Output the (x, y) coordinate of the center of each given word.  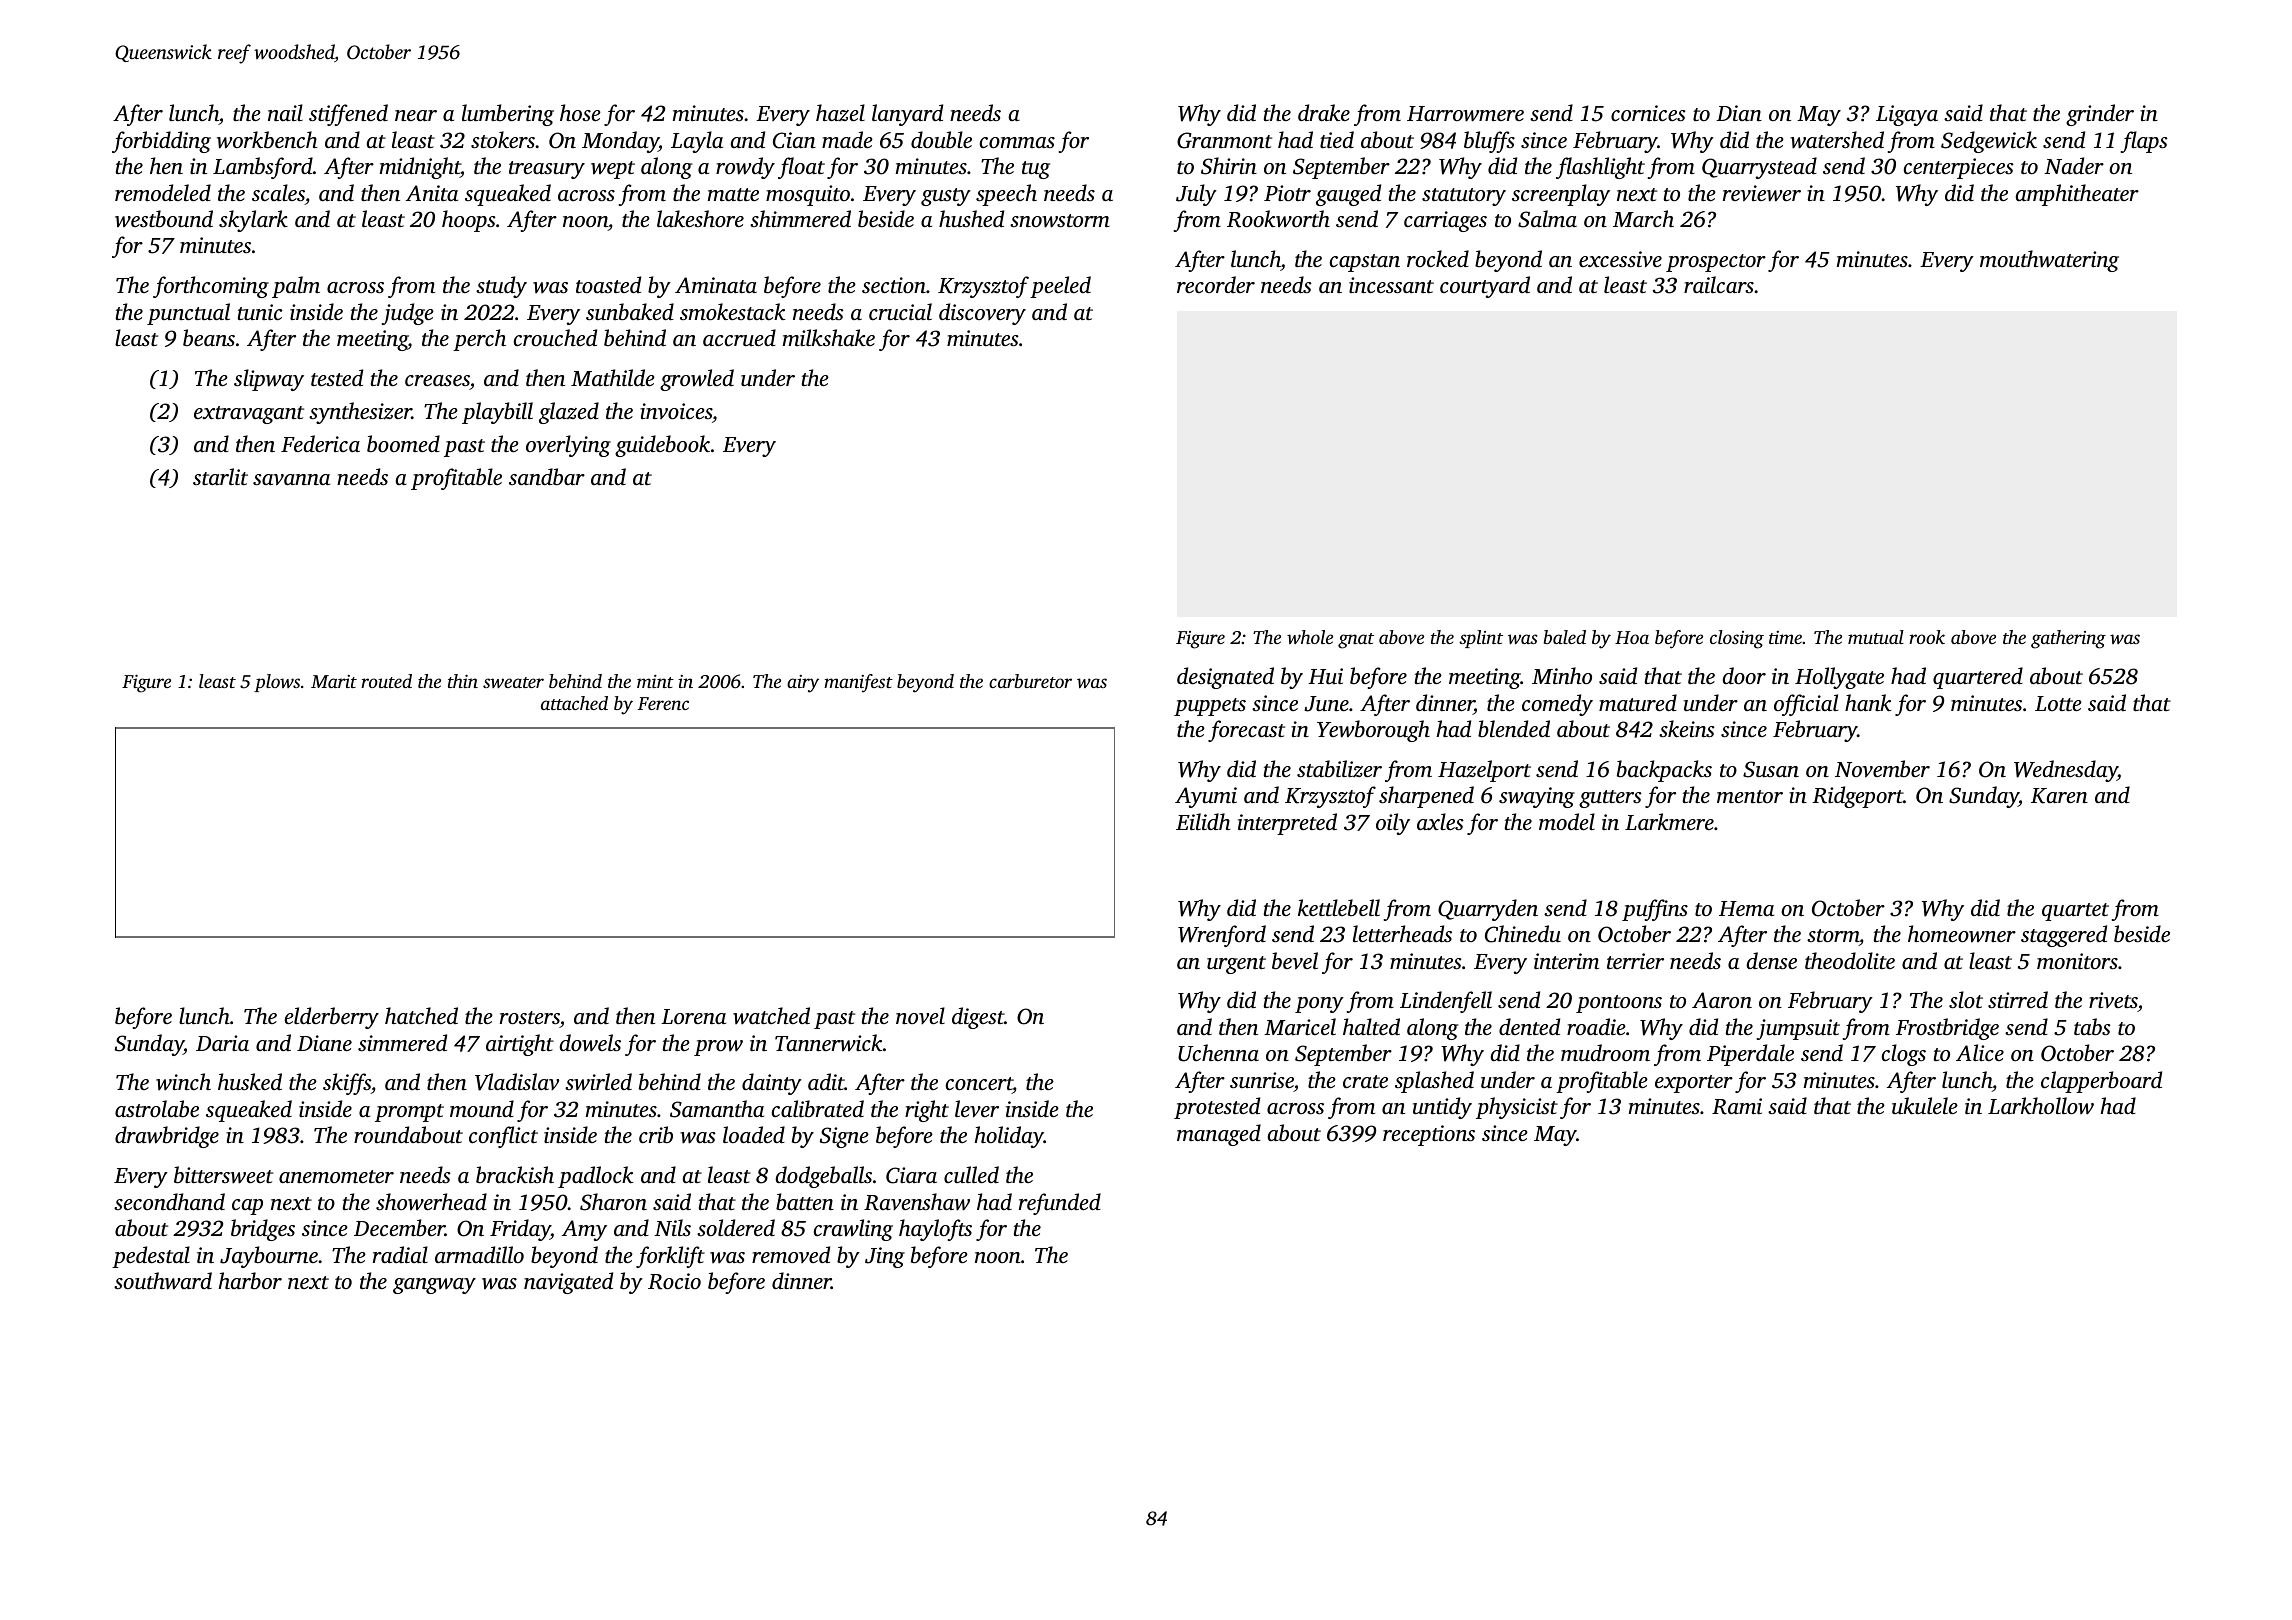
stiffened (348, 115)
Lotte (2058, 703)
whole (1310, 637)
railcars (1719, 284)
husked (250, 1081)
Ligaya (1907, 115)
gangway (434, 1286)
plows (277, 683)
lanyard (907, 115)
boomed (403, 443)
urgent (1236, 965)
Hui (1325, 676)
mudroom (1605, 1052)
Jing (885, 1257)
